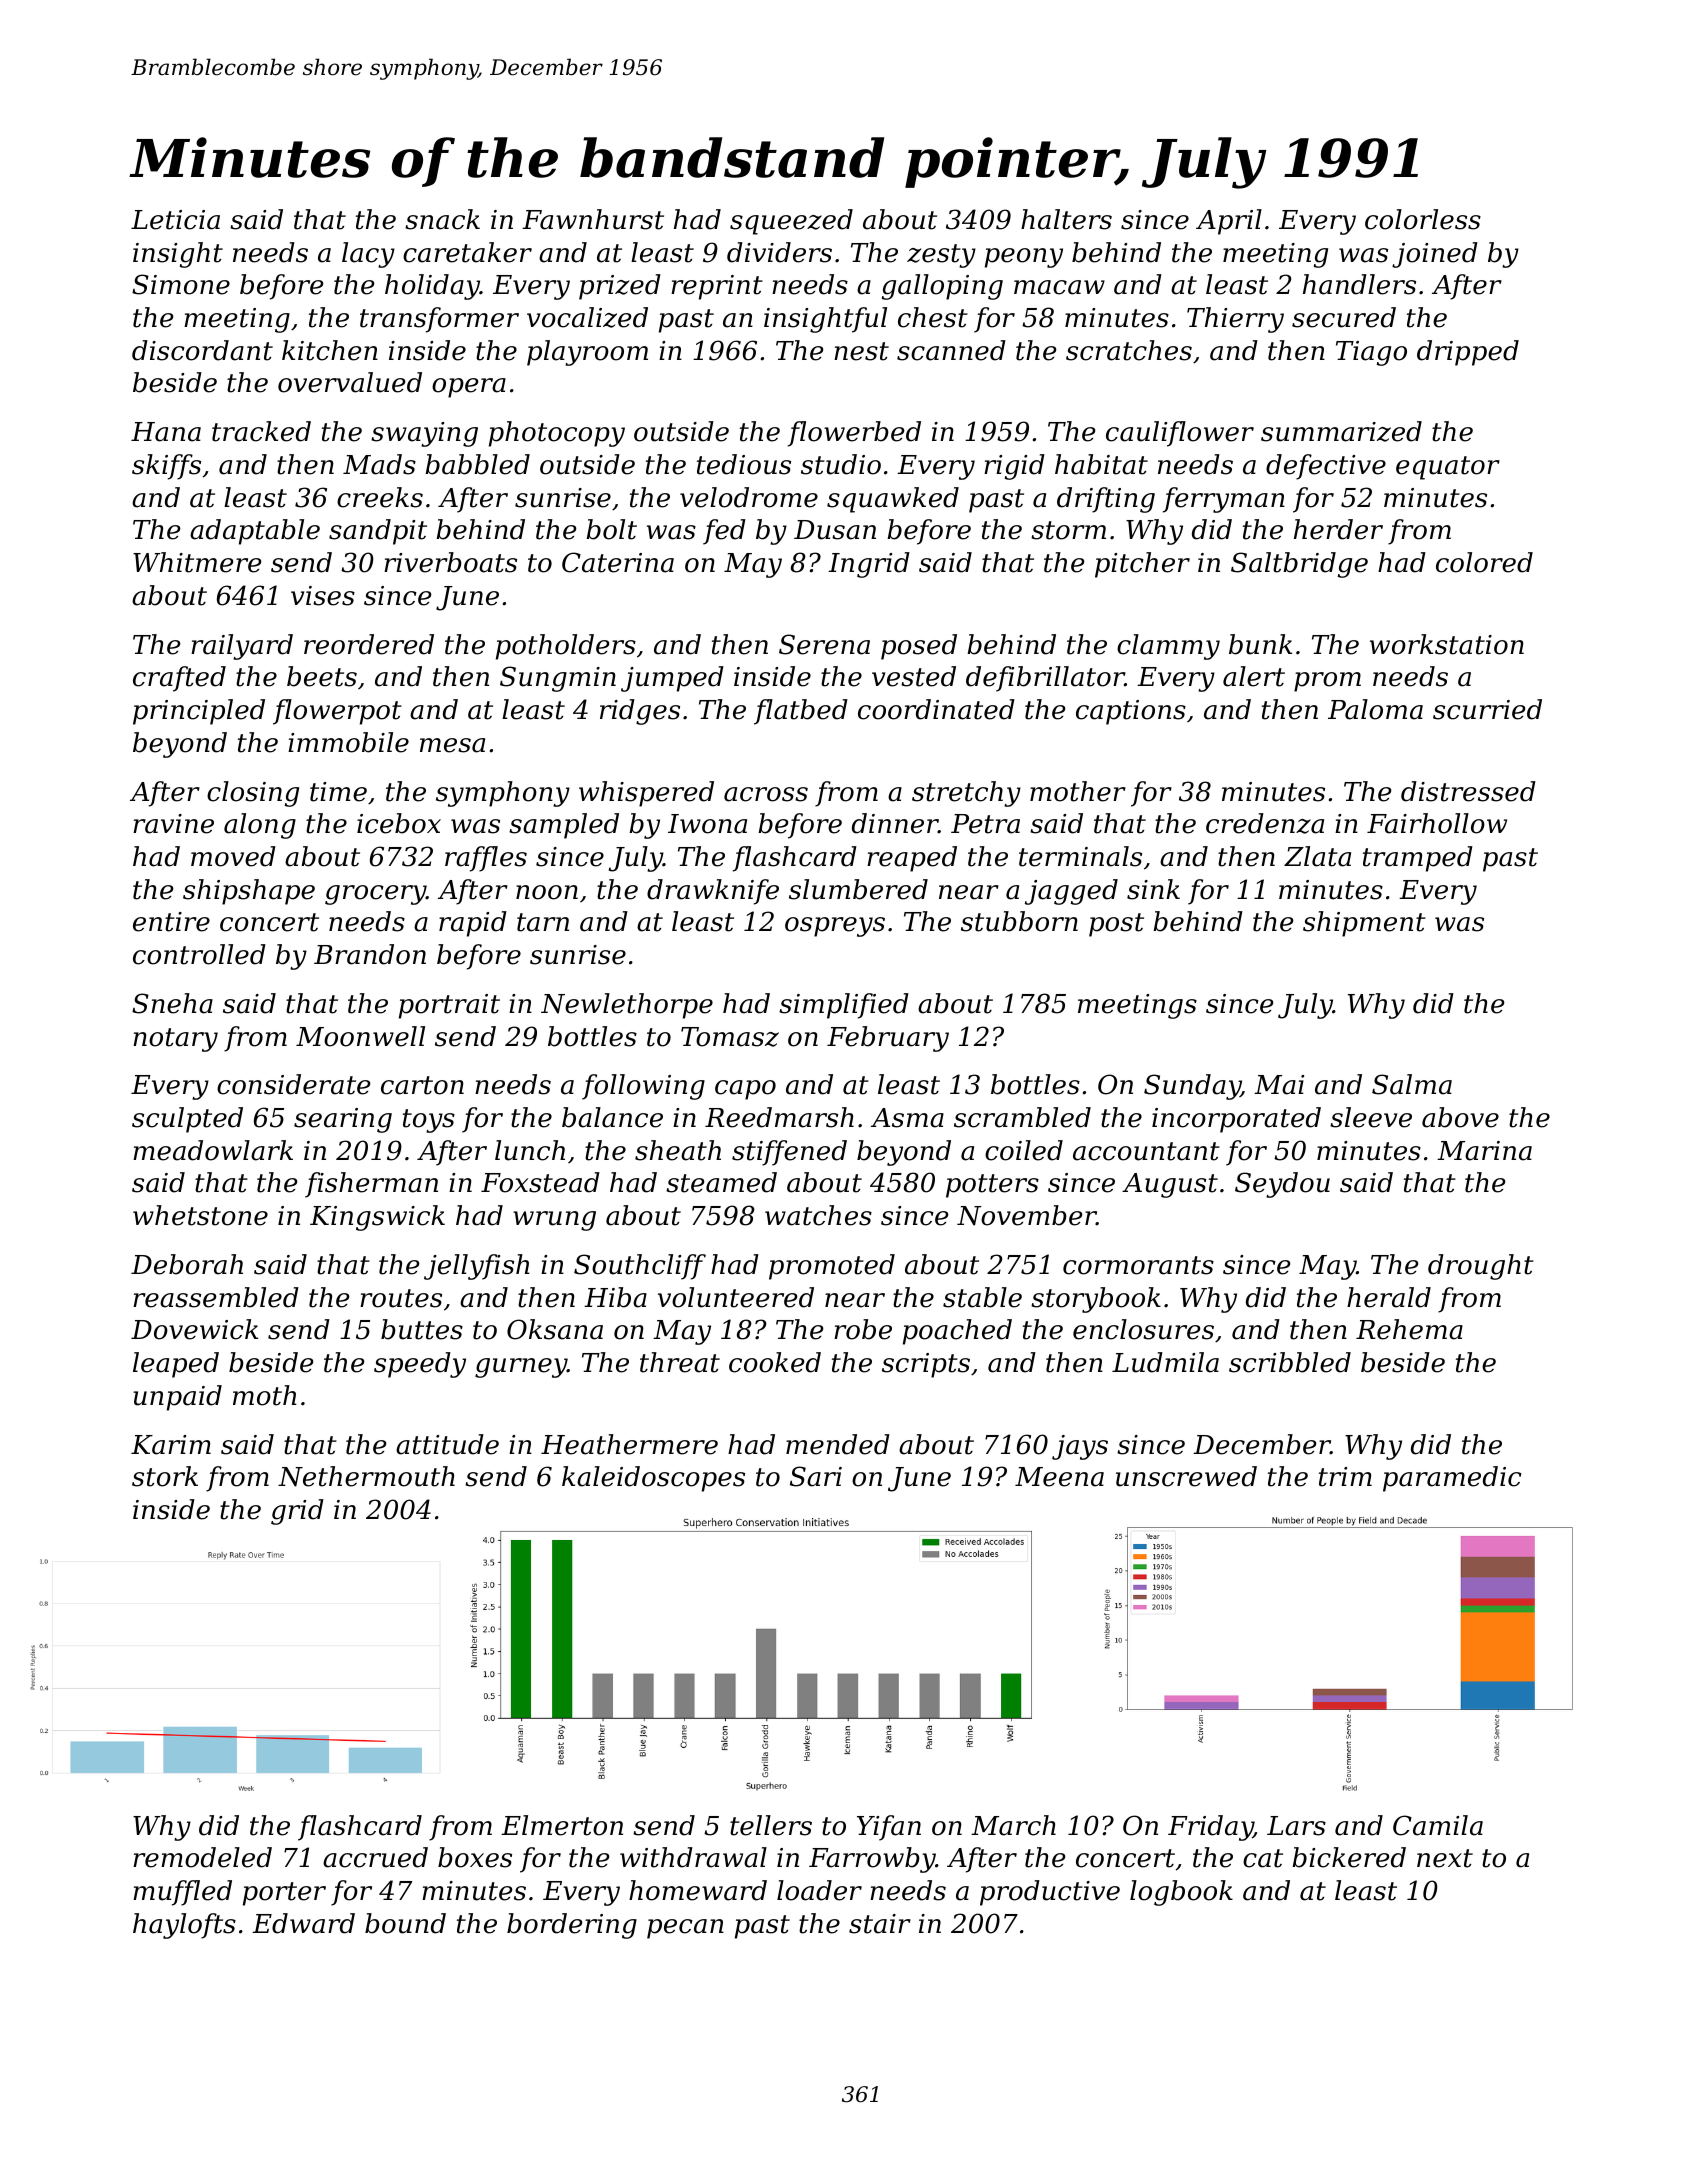 This document has height=2178, width=1683. What do you see at coordinates (450, 562) in the document?
I see `riverboats` at bounding box center [450, 562].
